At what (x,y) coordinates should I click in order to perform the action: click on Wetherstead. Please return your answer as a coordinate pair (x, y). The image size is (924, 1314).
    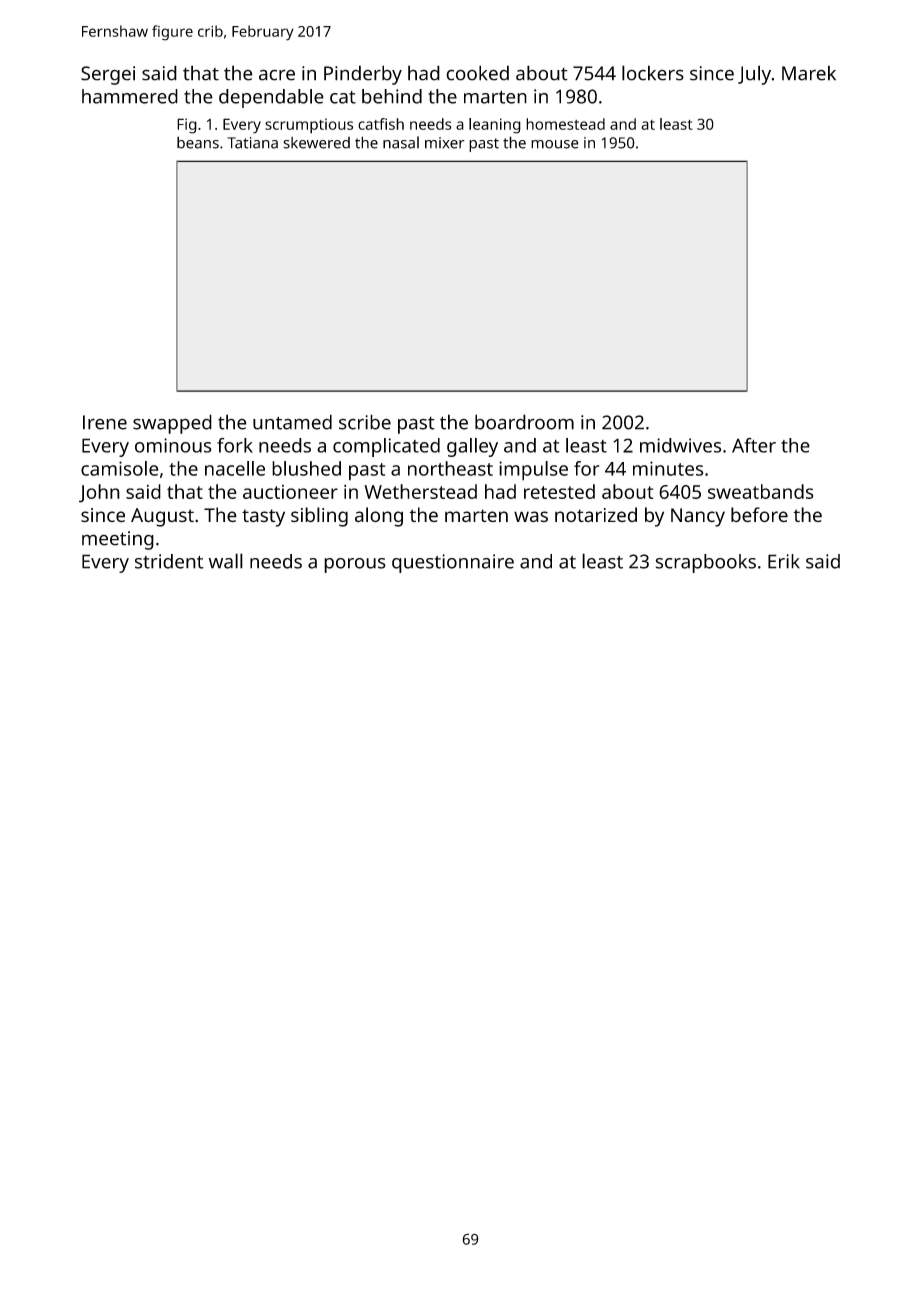
    Looking at the image, I should click on (420, 491).
